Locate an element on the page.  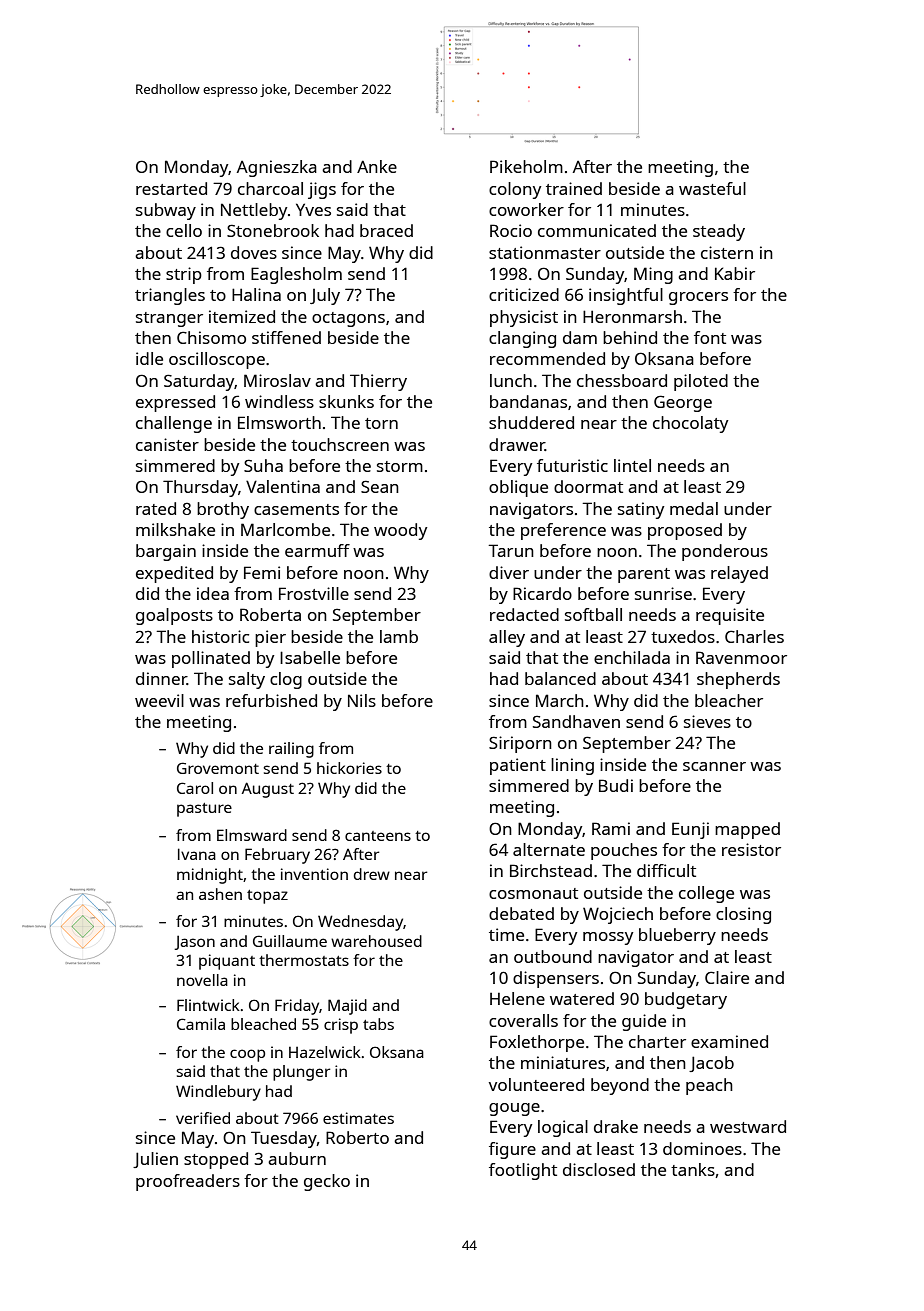
oblique is located at coordinates (518, 488).
